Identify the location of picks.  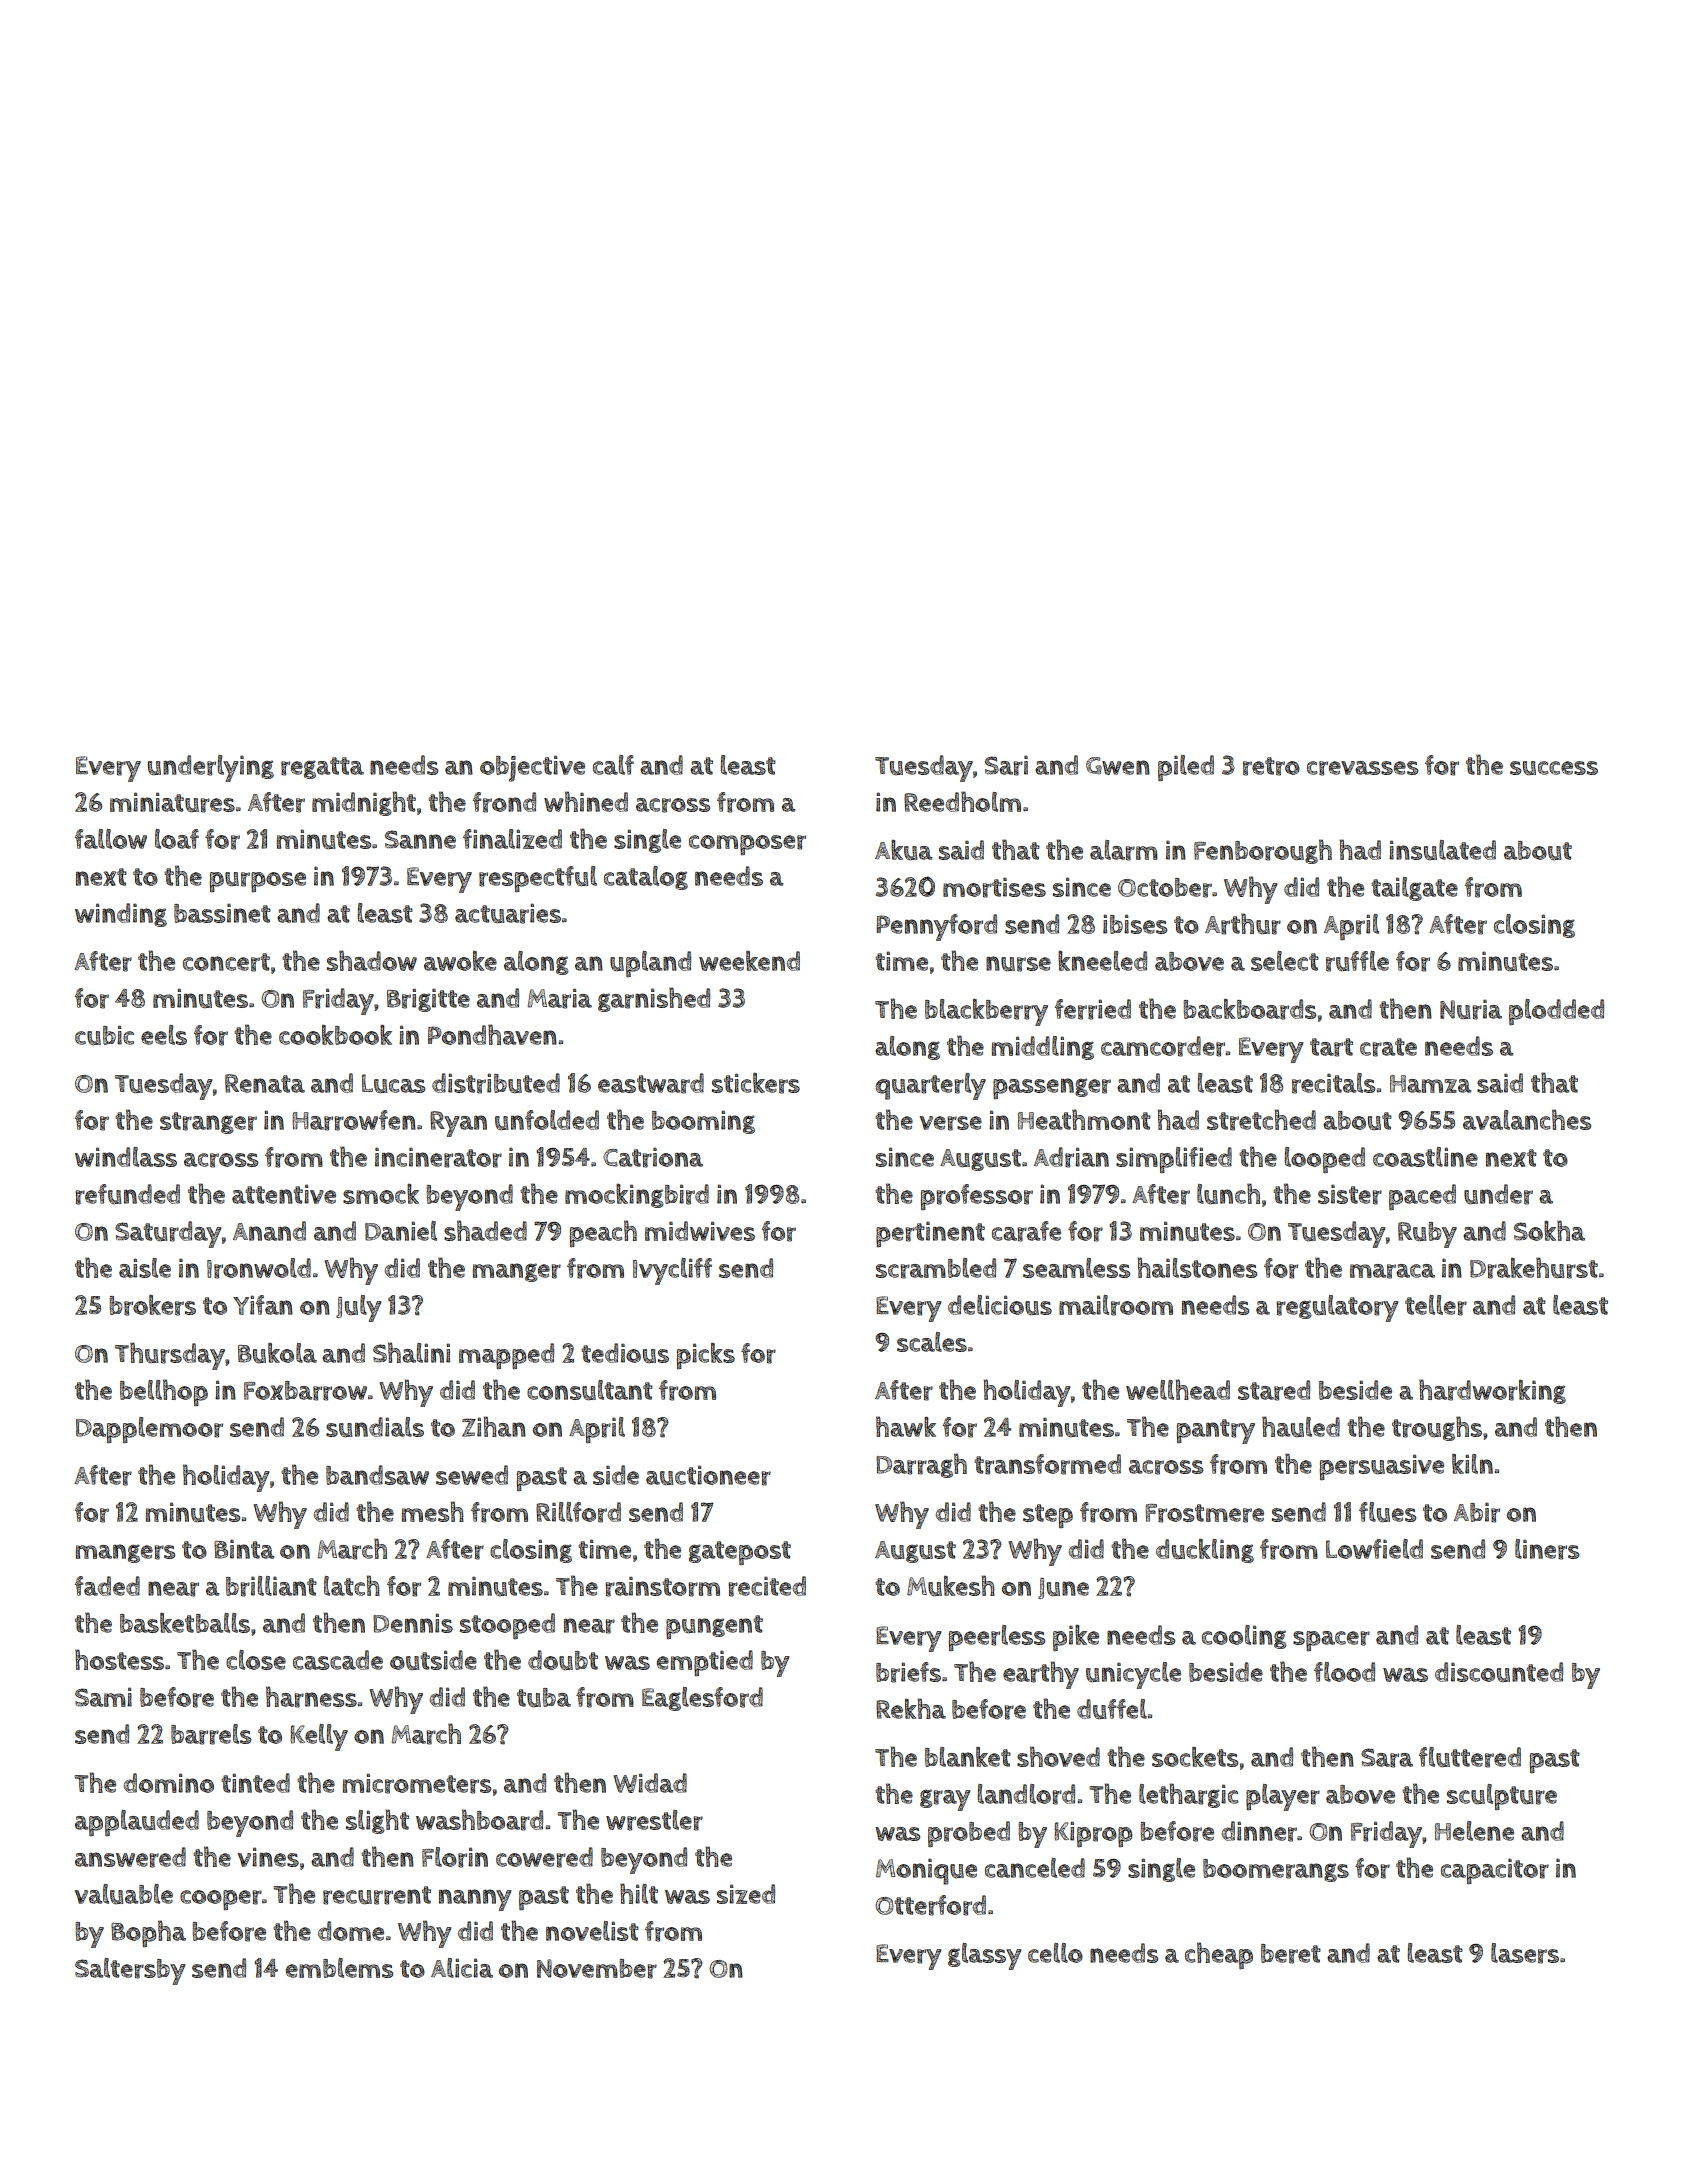
(705, 1356).
